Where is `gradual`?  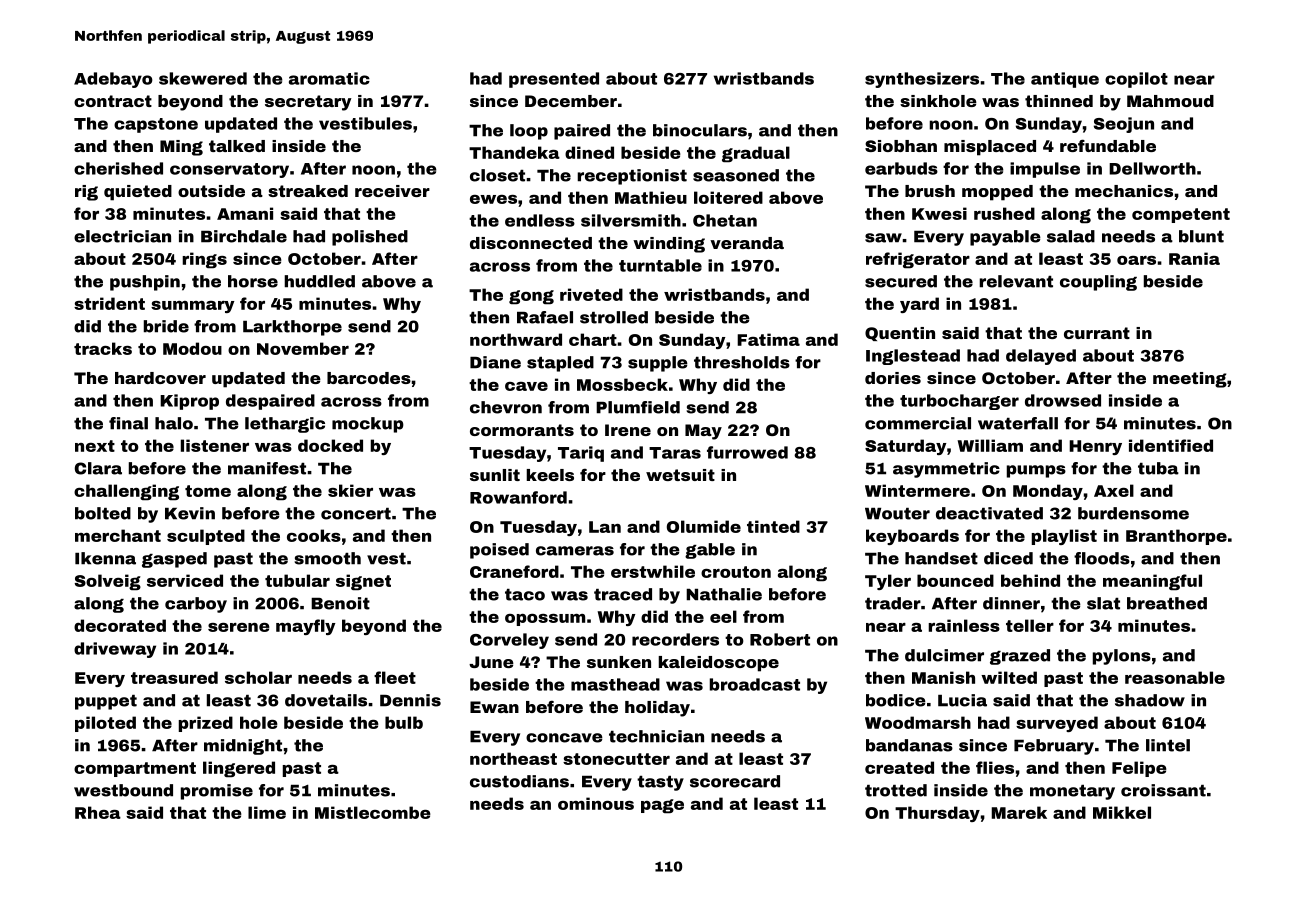
gradual is located at coordinates (756, 154).
